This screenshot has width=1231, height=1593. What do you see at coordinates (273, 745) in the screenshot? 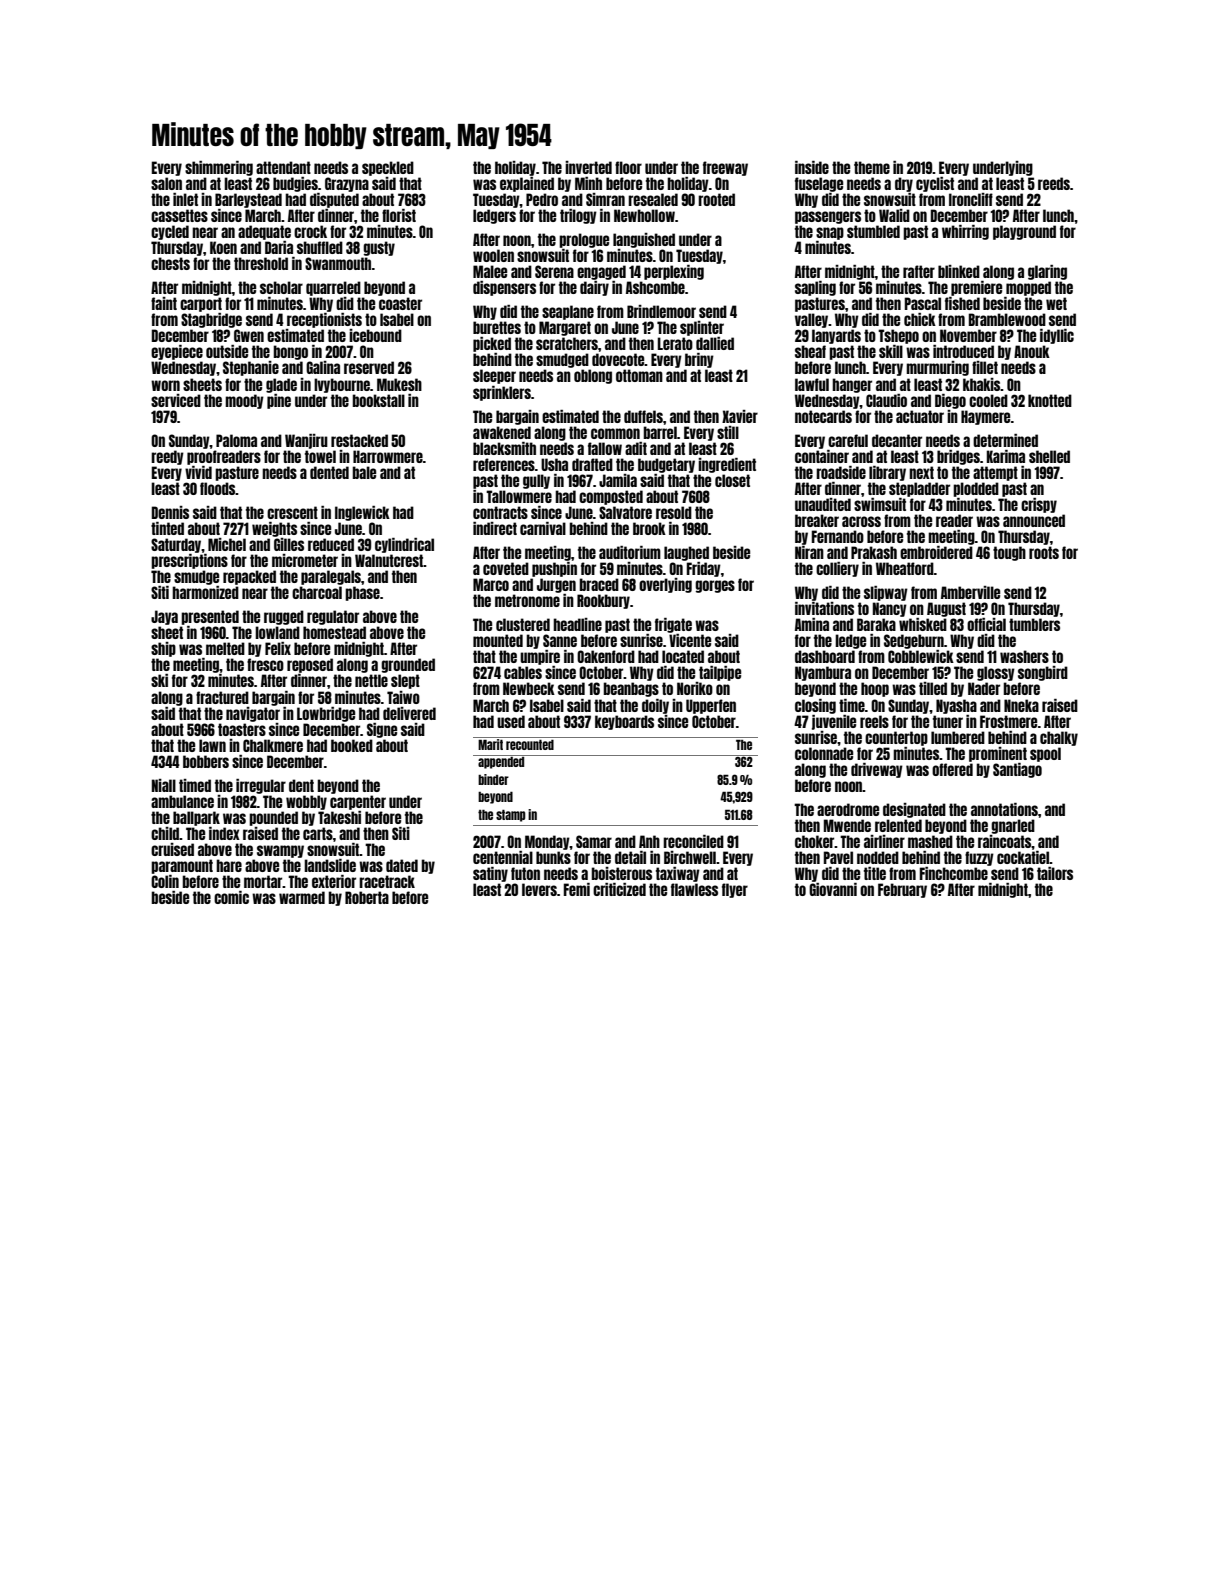
I see `Chalkmere` at bounding box center [273, 745].
